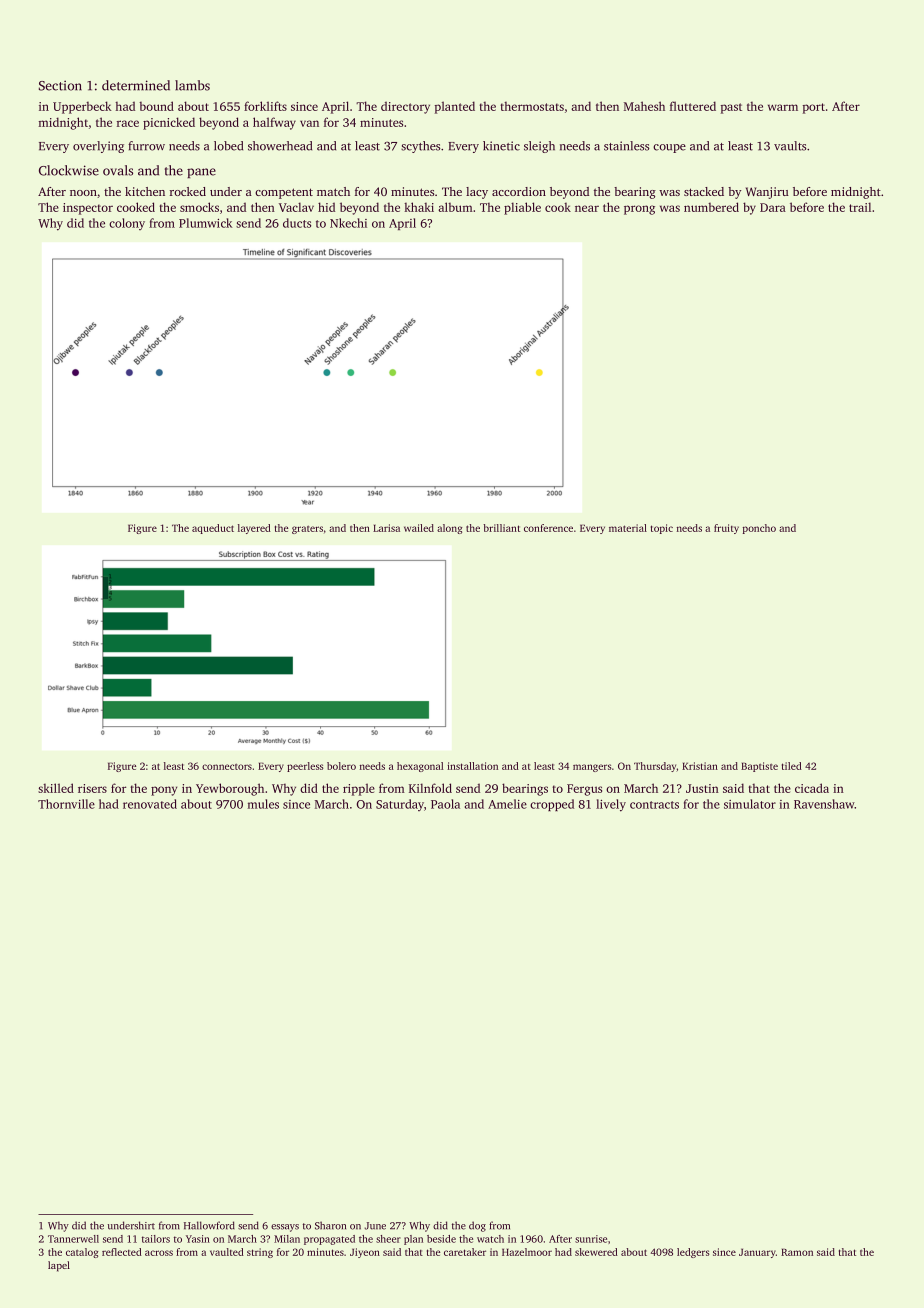 This document has height=1308, width=924. What do you see at coordinates (213, 529) in the document?
I see `aqueduct` at bounding box center [213, 529].
